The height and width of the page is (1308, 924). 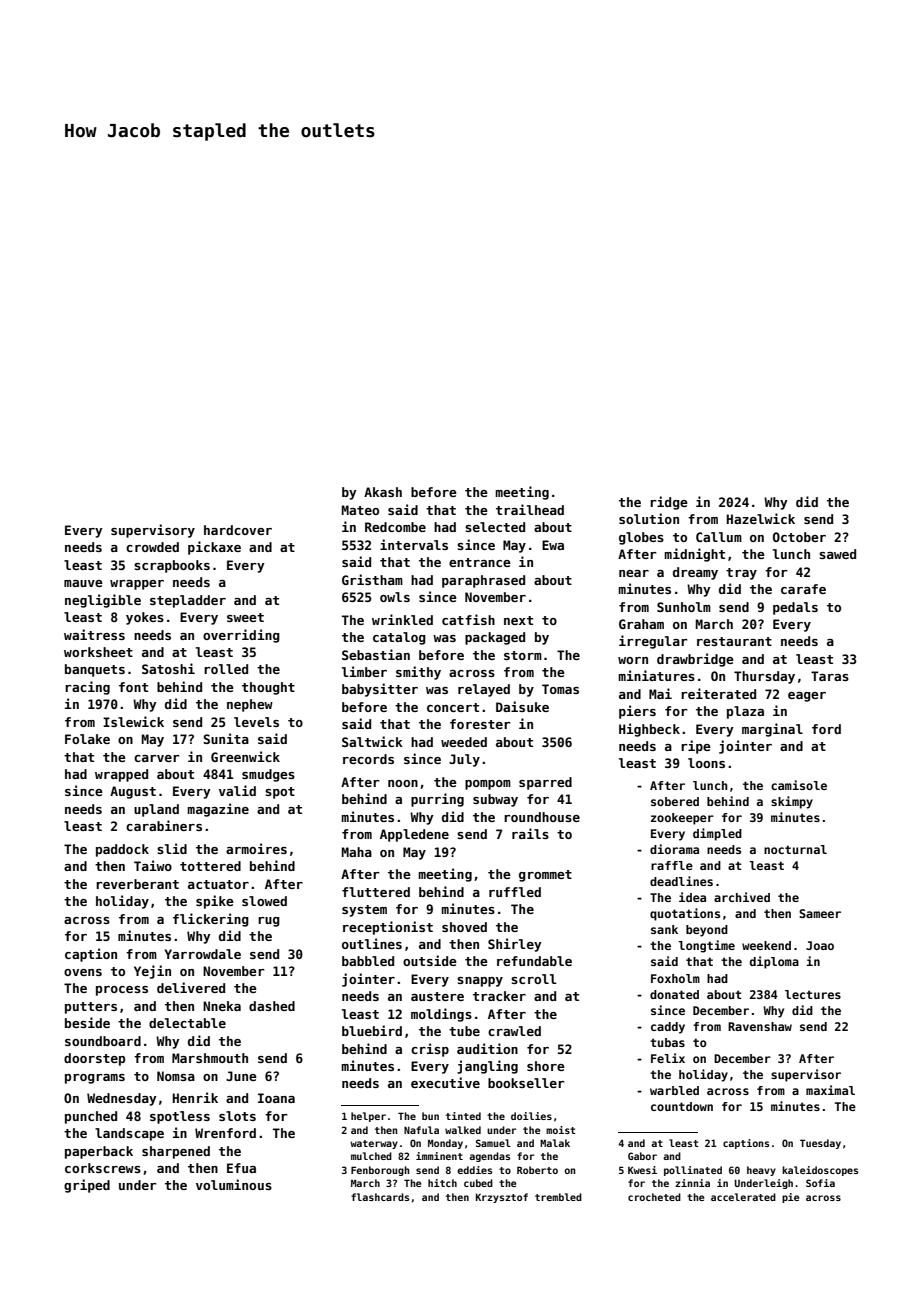 I want to click on entrance, so click(x=480, y=562).
